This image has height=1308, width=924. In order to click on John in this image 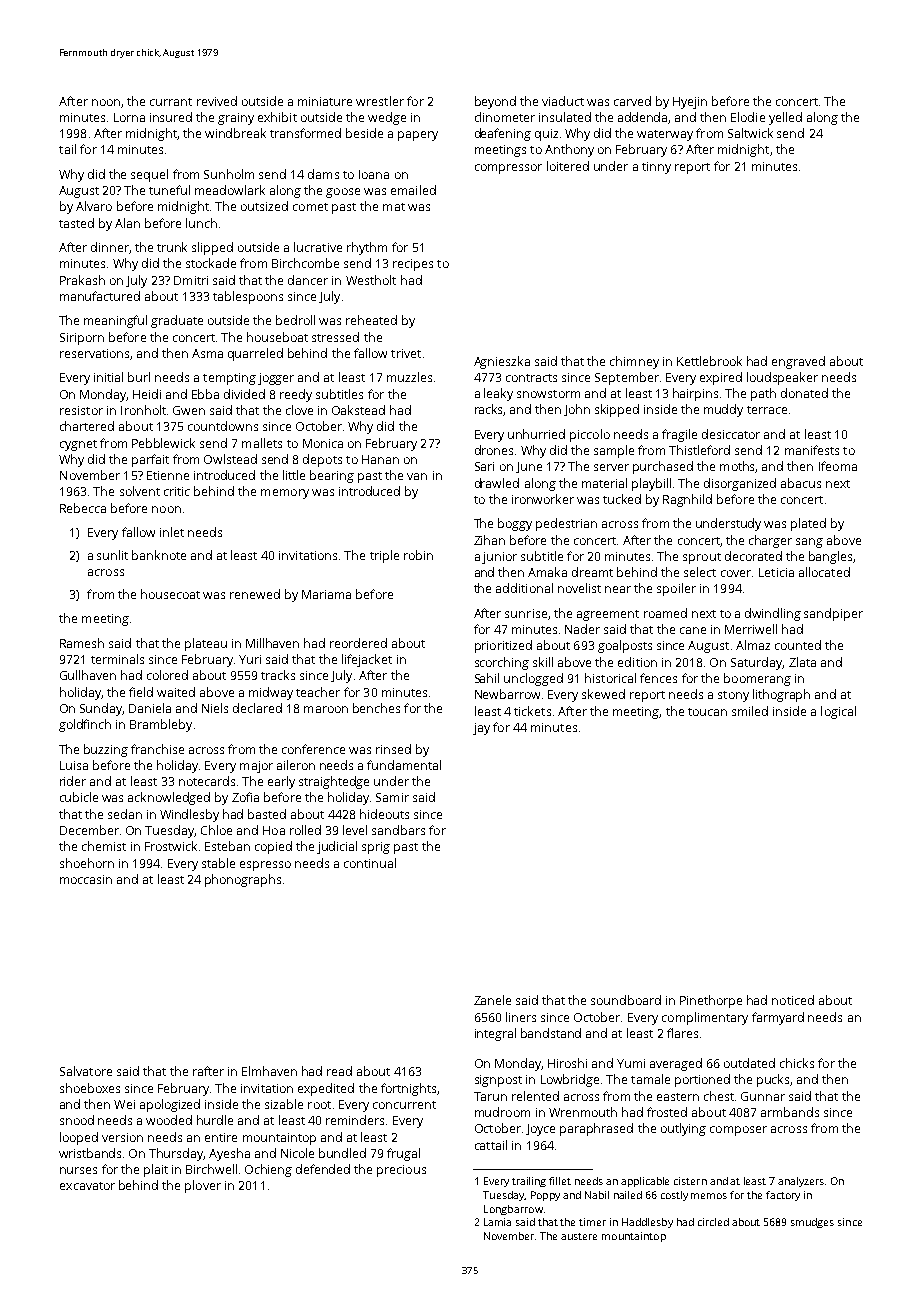, I will do `click(577, 410)`.
